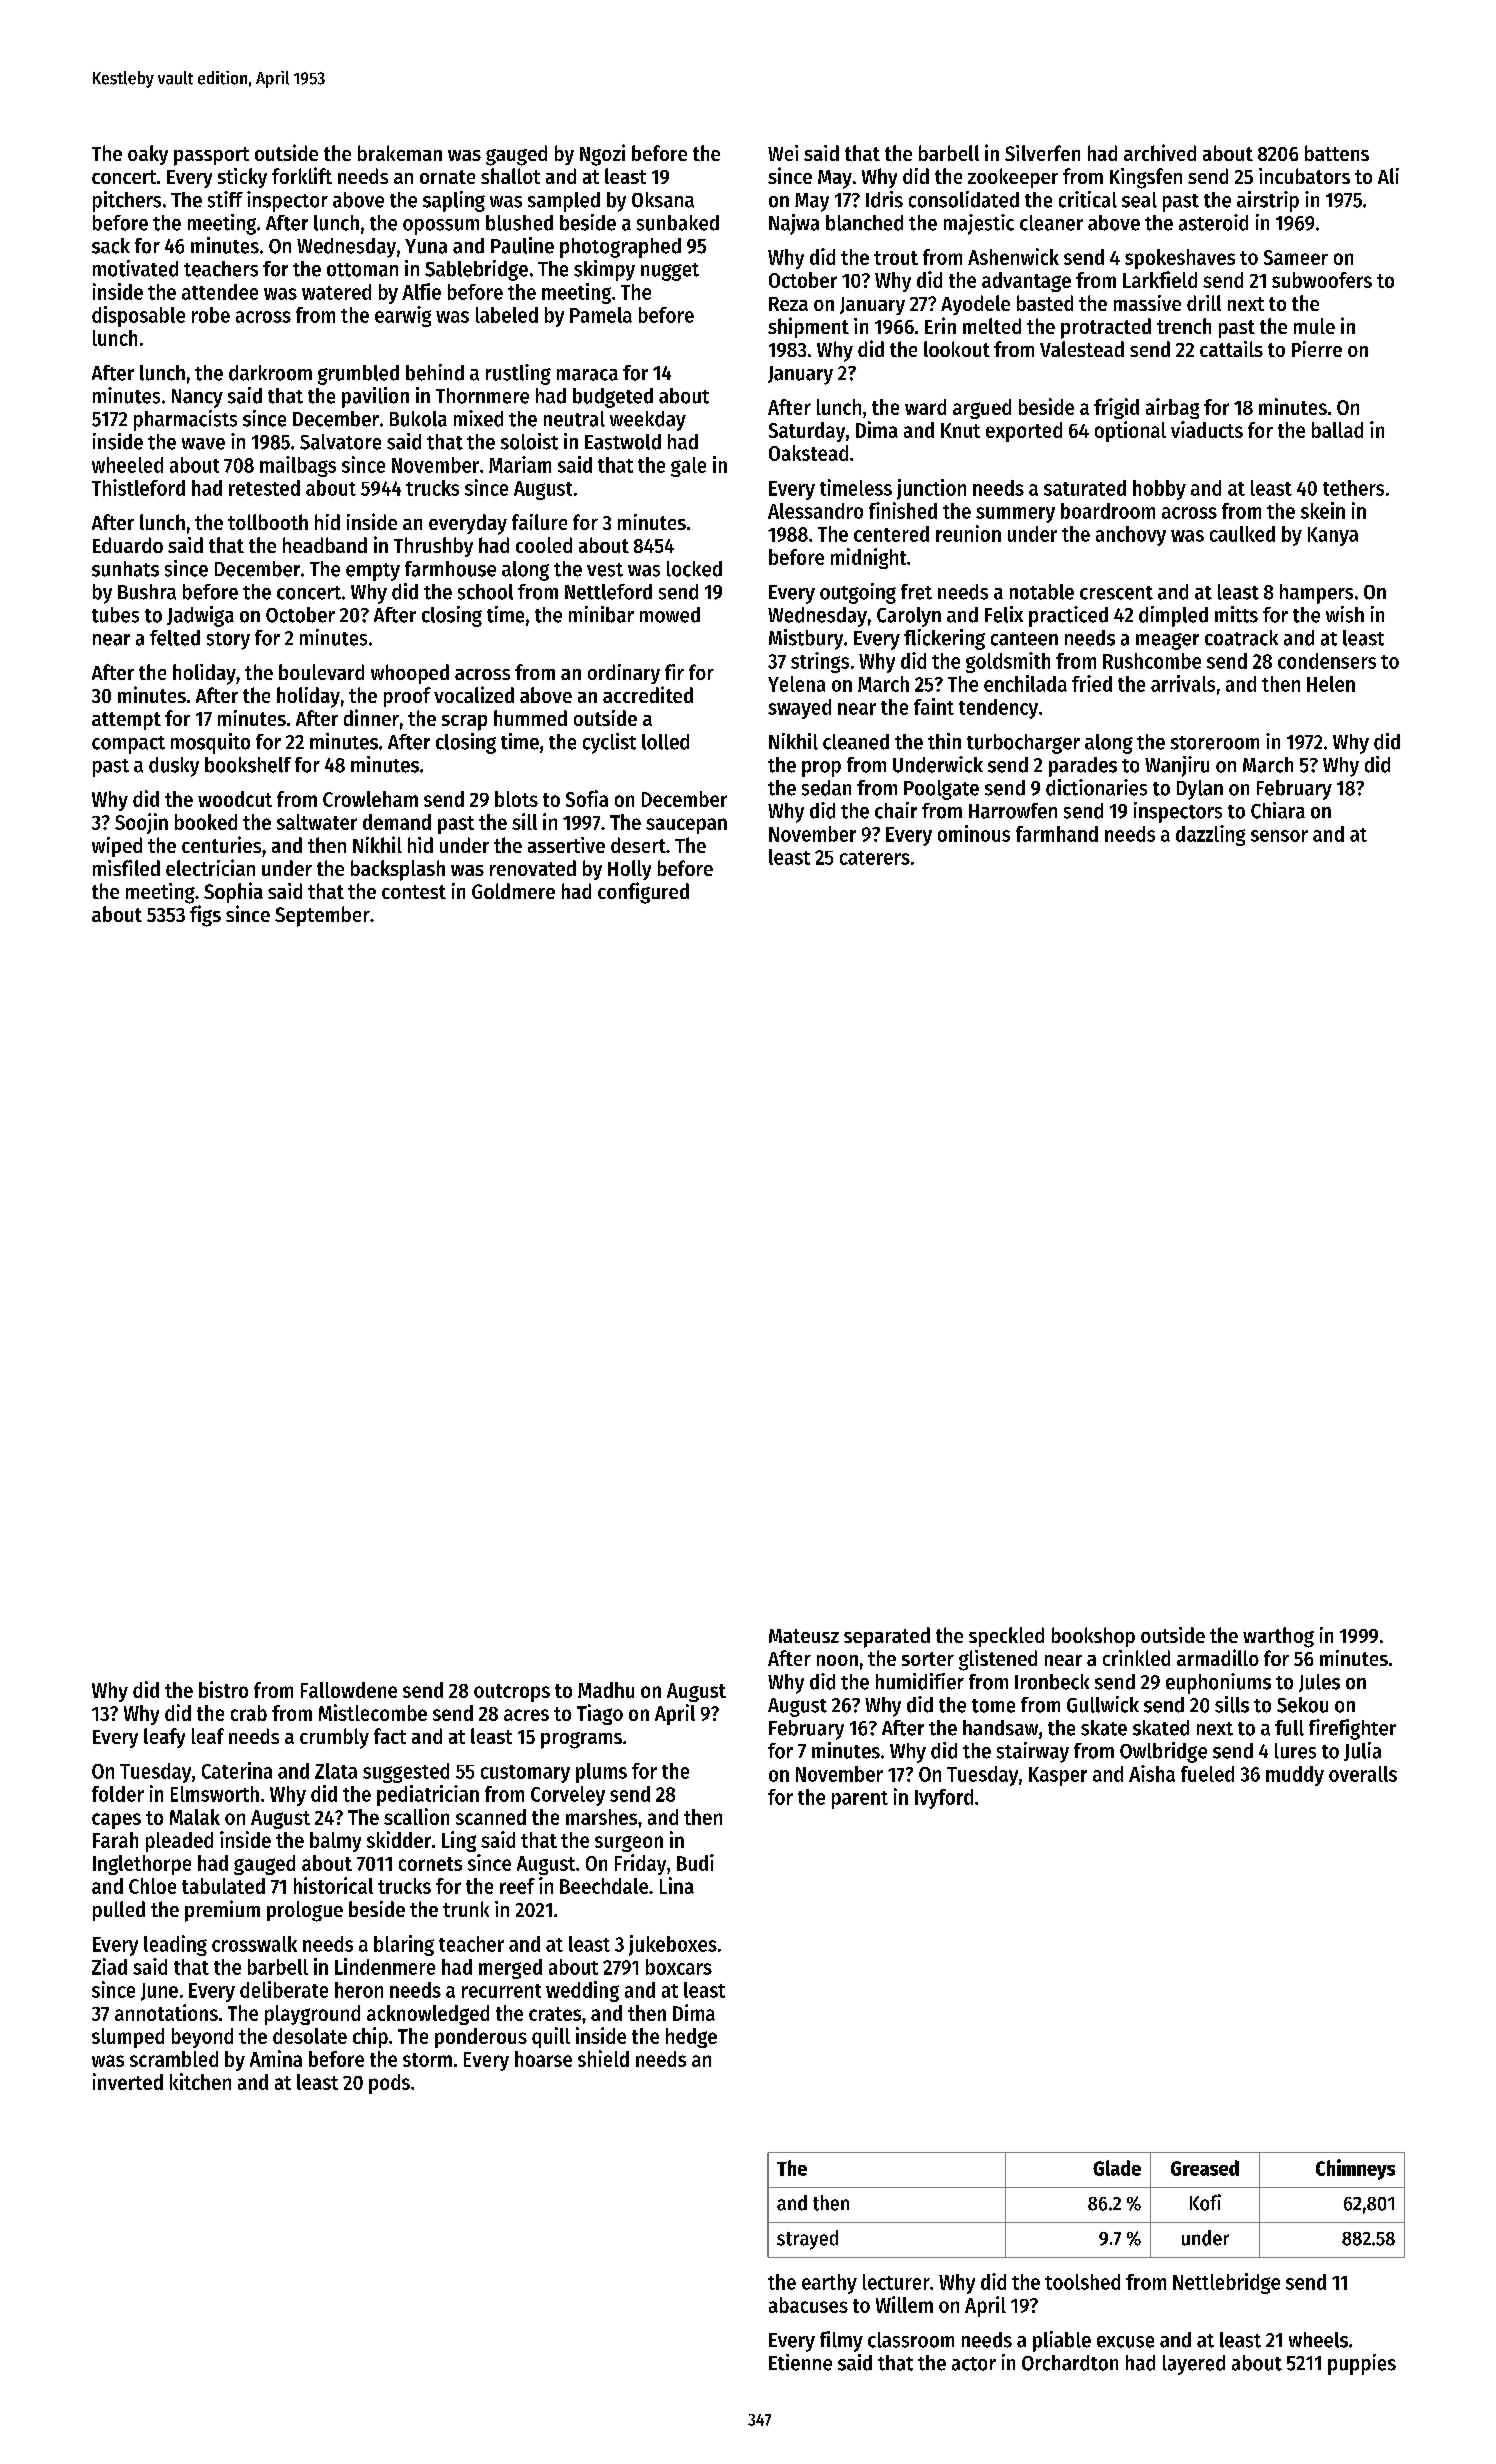 The width and height of the image is (1496, 2464). I want to click on caterers, so click(875, 858).
